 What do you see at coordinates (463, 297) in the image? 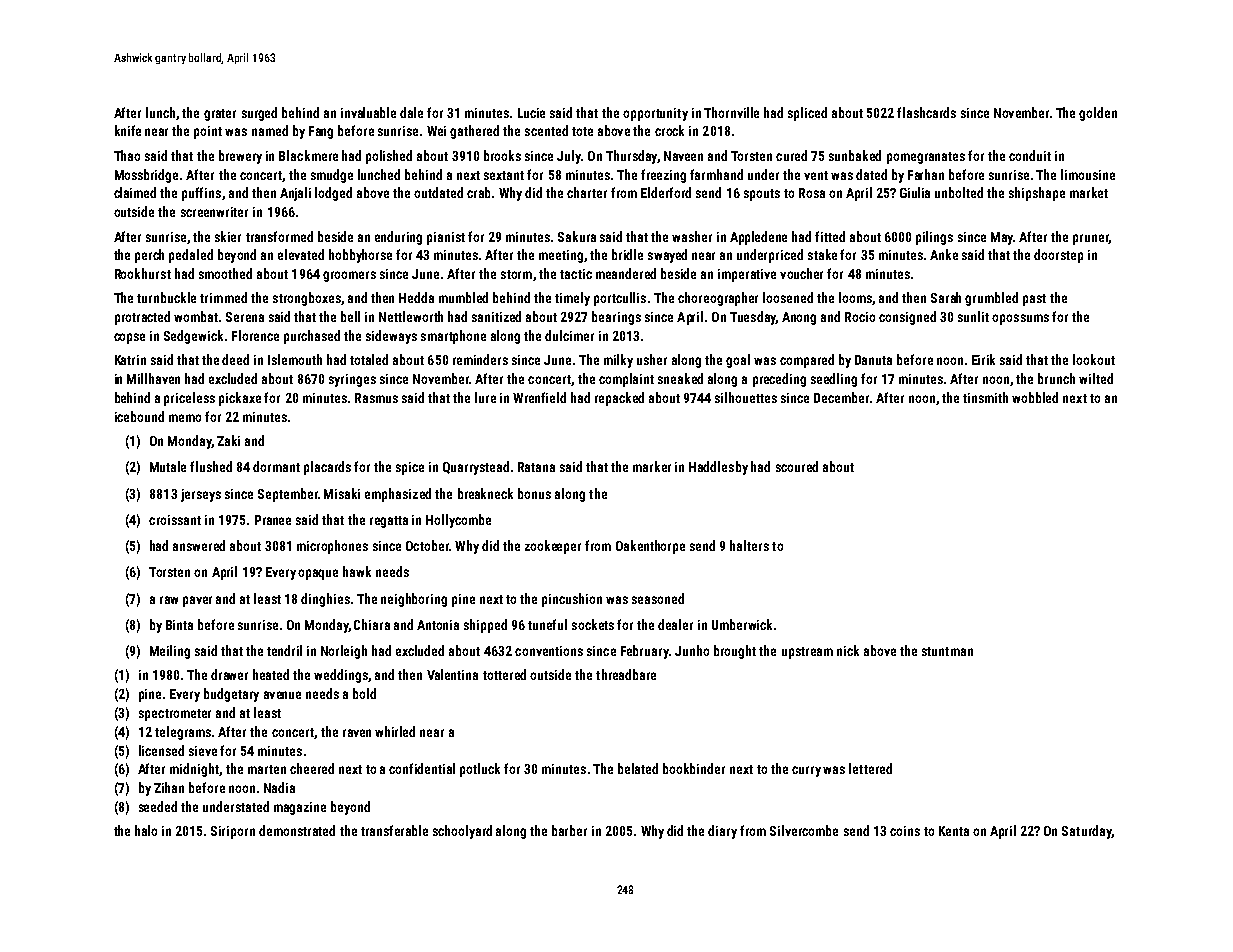
I see `mumbled` at bounding box center [463, 297].
